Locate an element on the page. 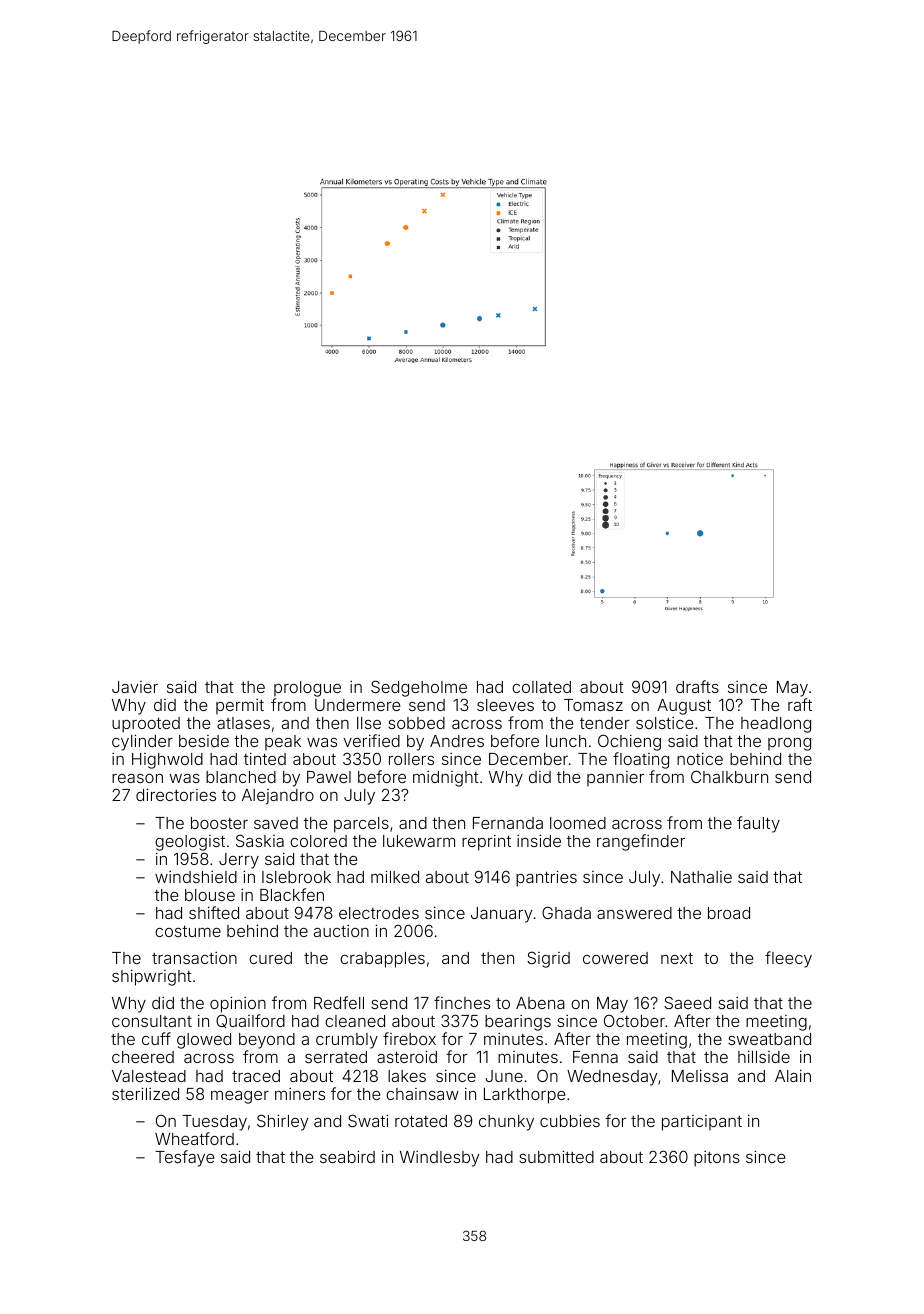  permit is located at coordinates (240, 706).
